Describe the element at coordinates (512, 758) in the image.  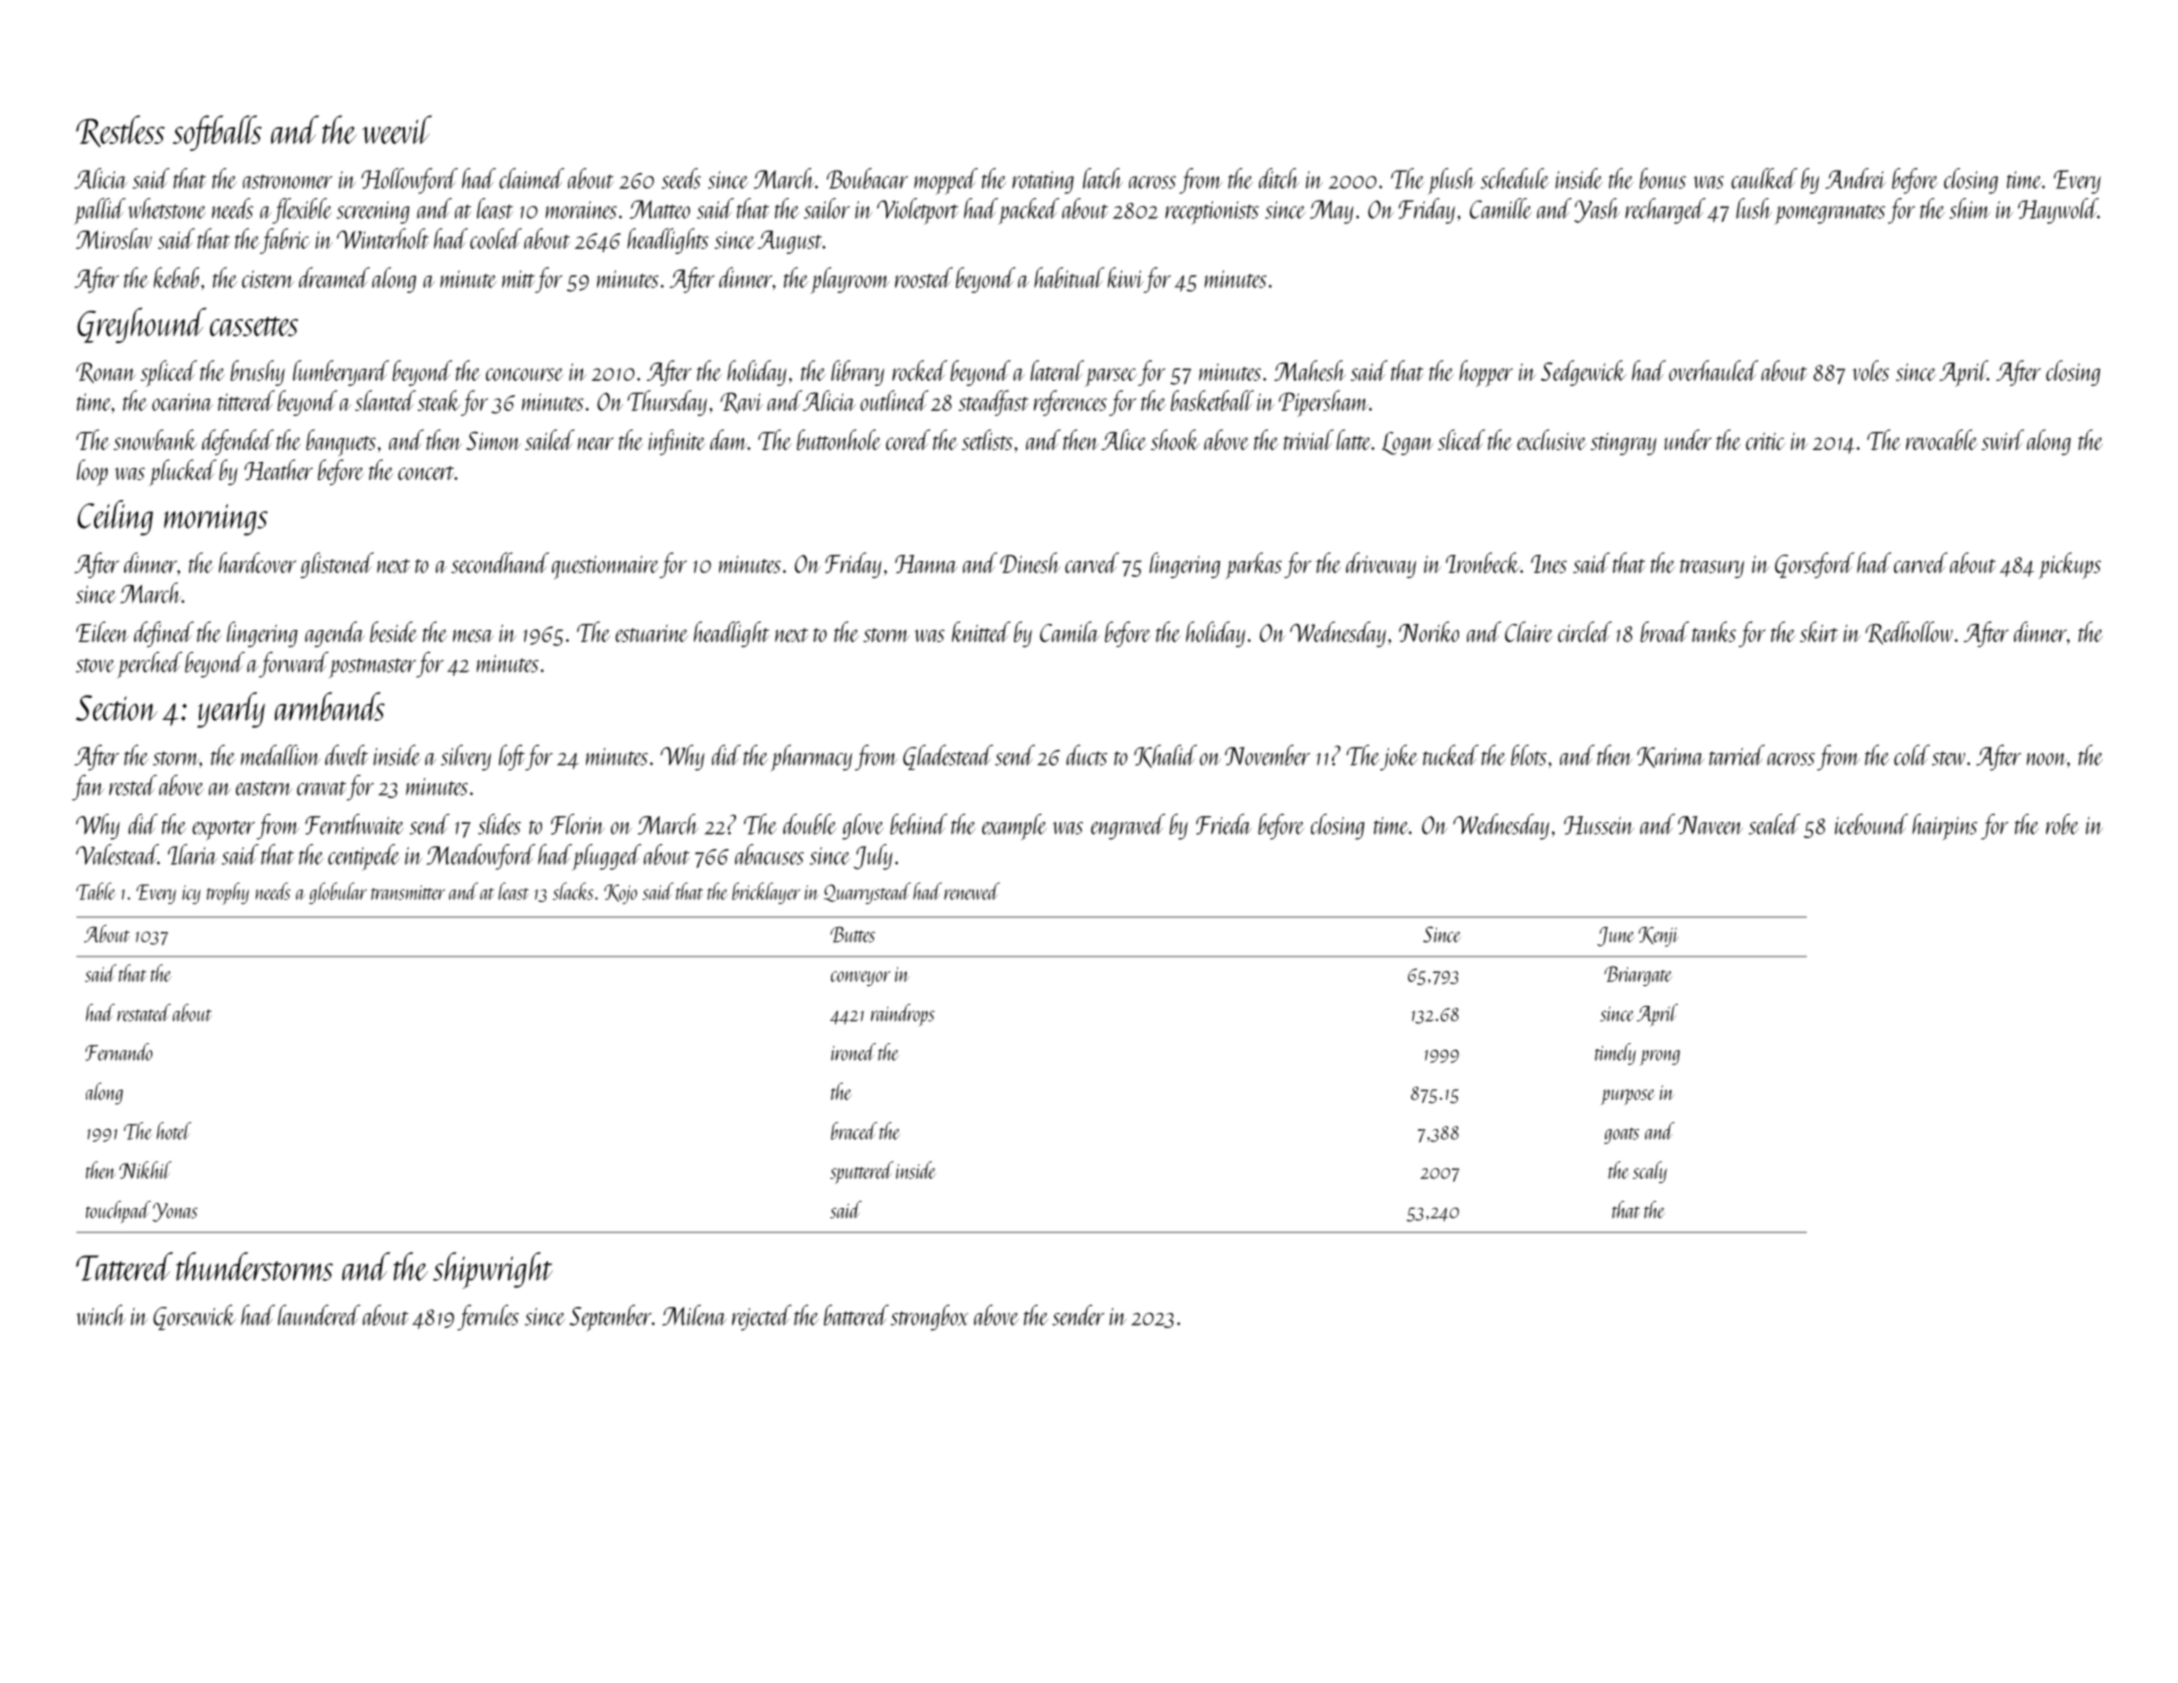
I see `loft` at that location.
